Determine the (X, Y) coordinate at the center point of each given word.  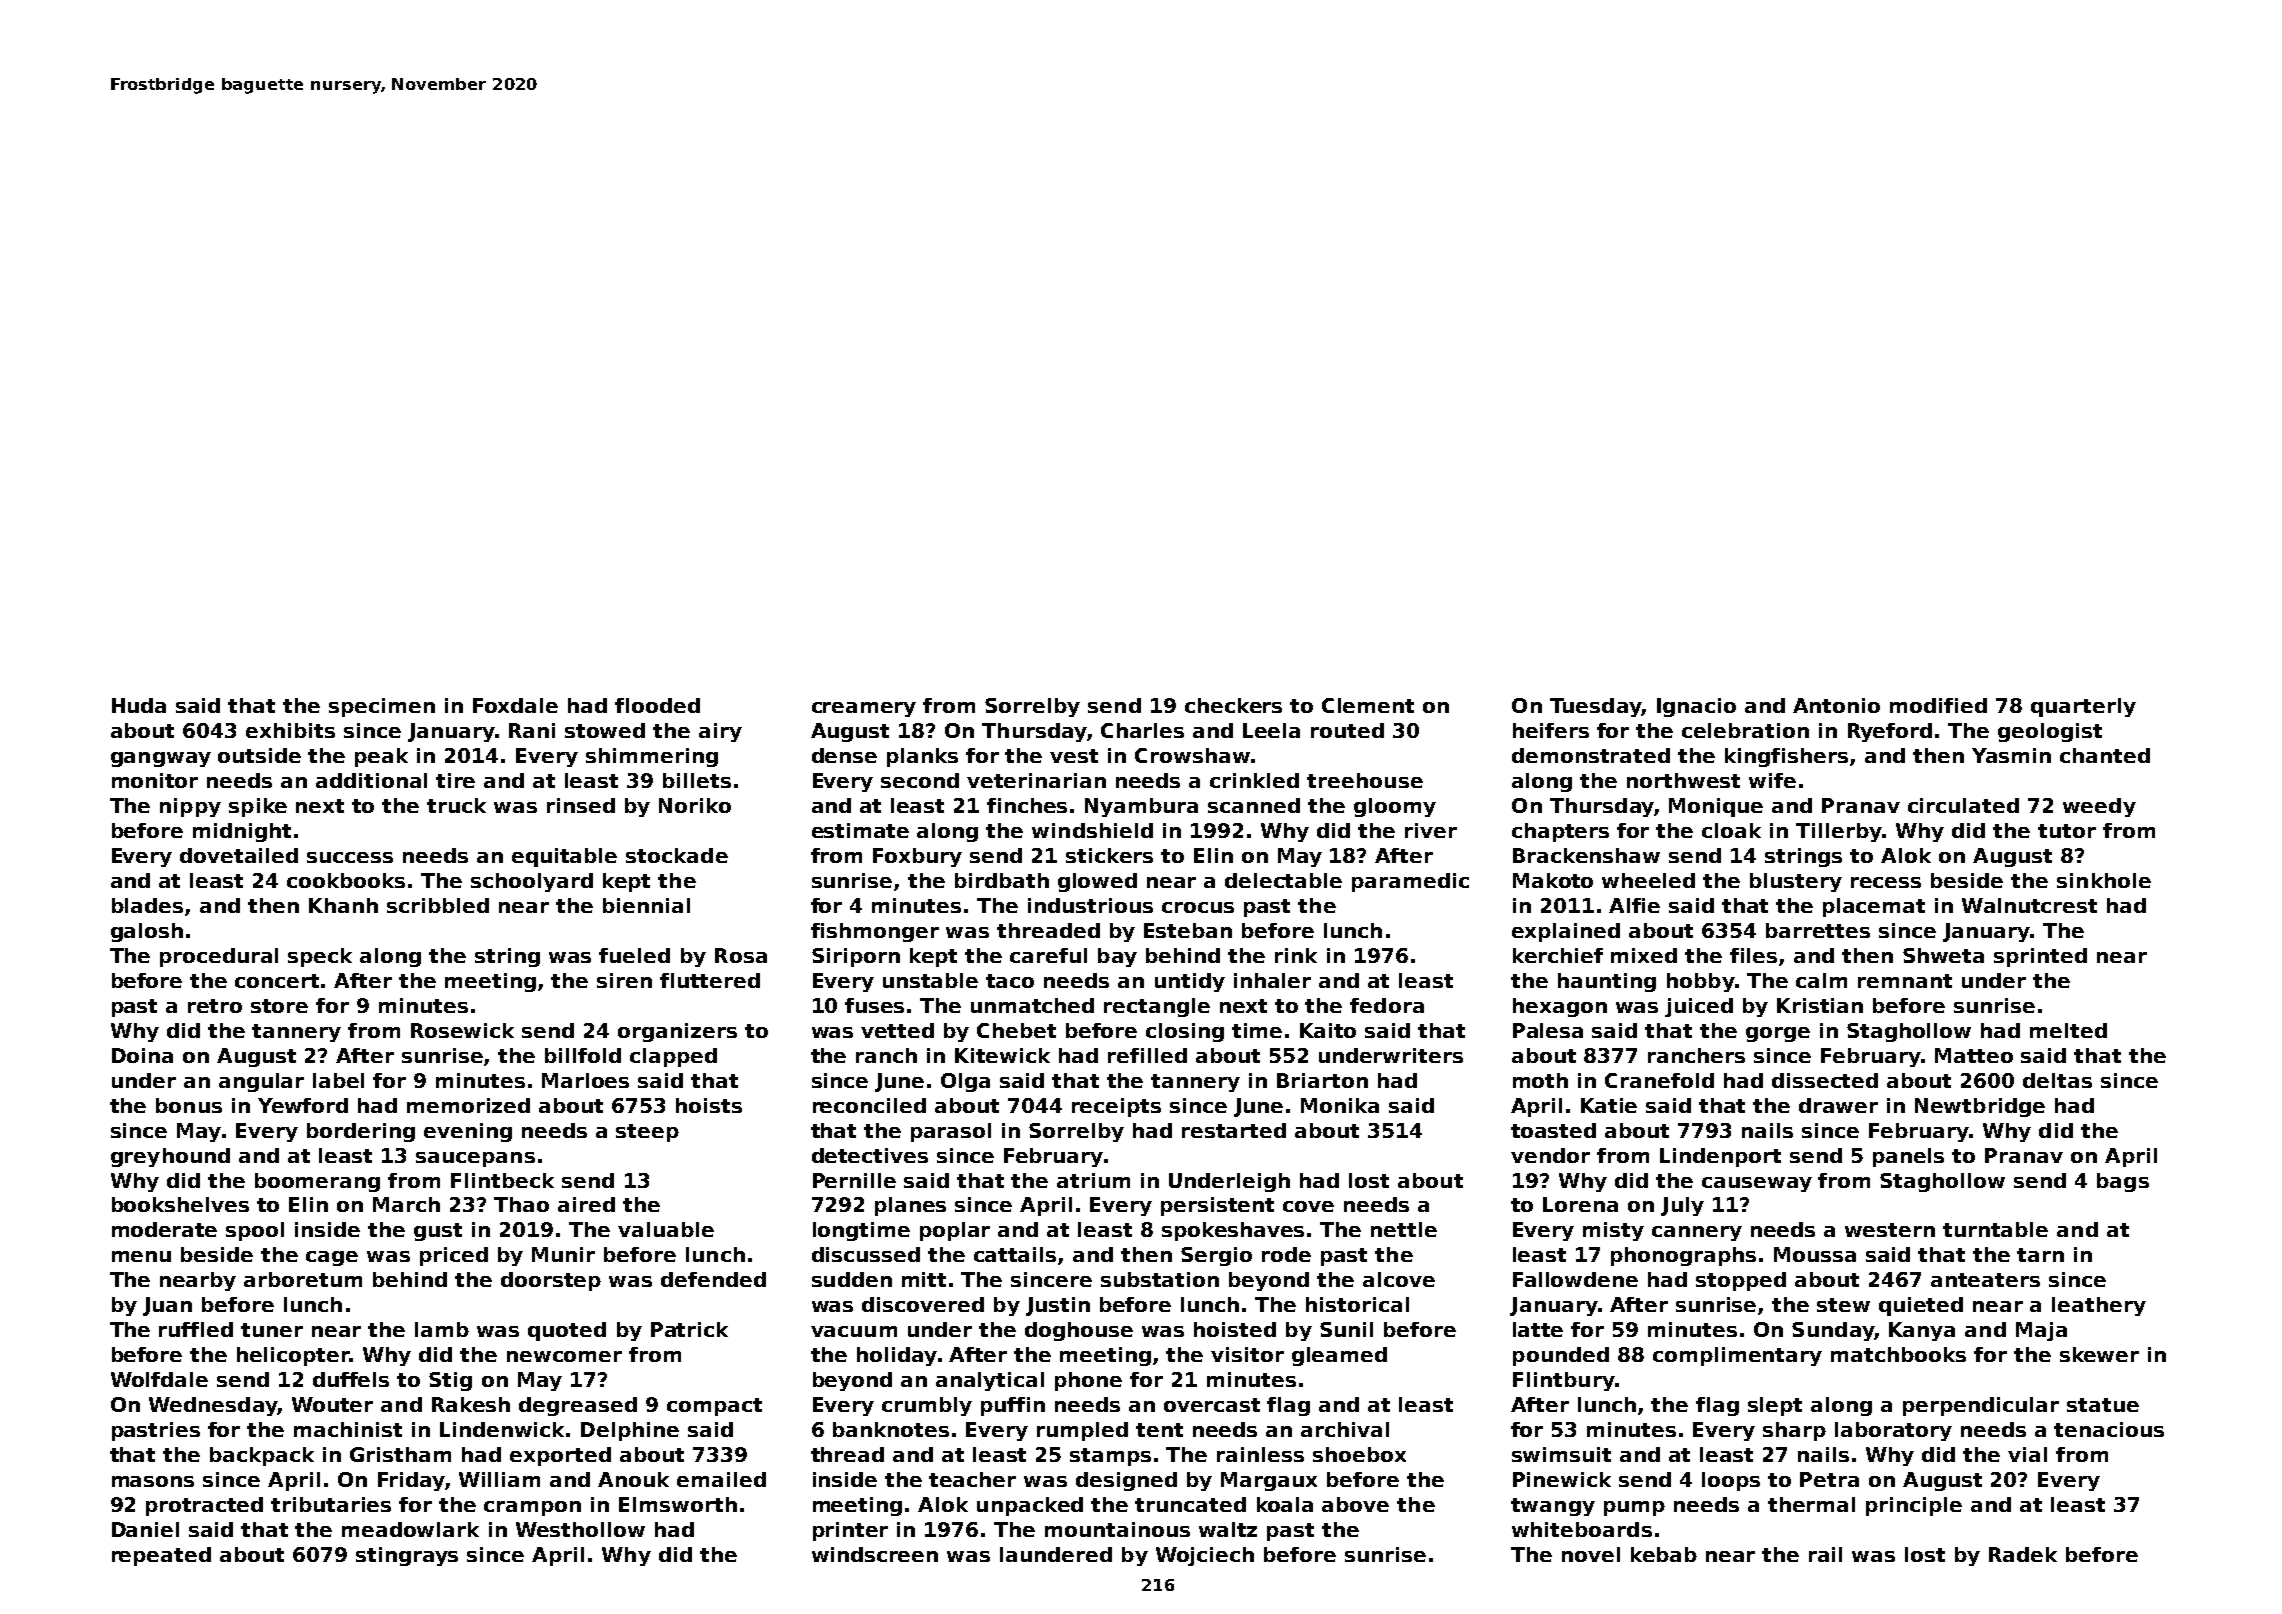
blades (147, 905)
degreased (578, 1406)
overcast (1212, 1405)
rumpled (1082, 1431)
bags (2123, 1182)
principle (1914, 1506)
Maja (2041, 1331)
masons (153, 1481)
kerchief (1558, 955)
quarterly (2083, 707)
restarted (1234, 1130)
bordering (361, 1132)
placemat (1874, 907)
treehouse (1365, 780)
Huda (139, 705)
